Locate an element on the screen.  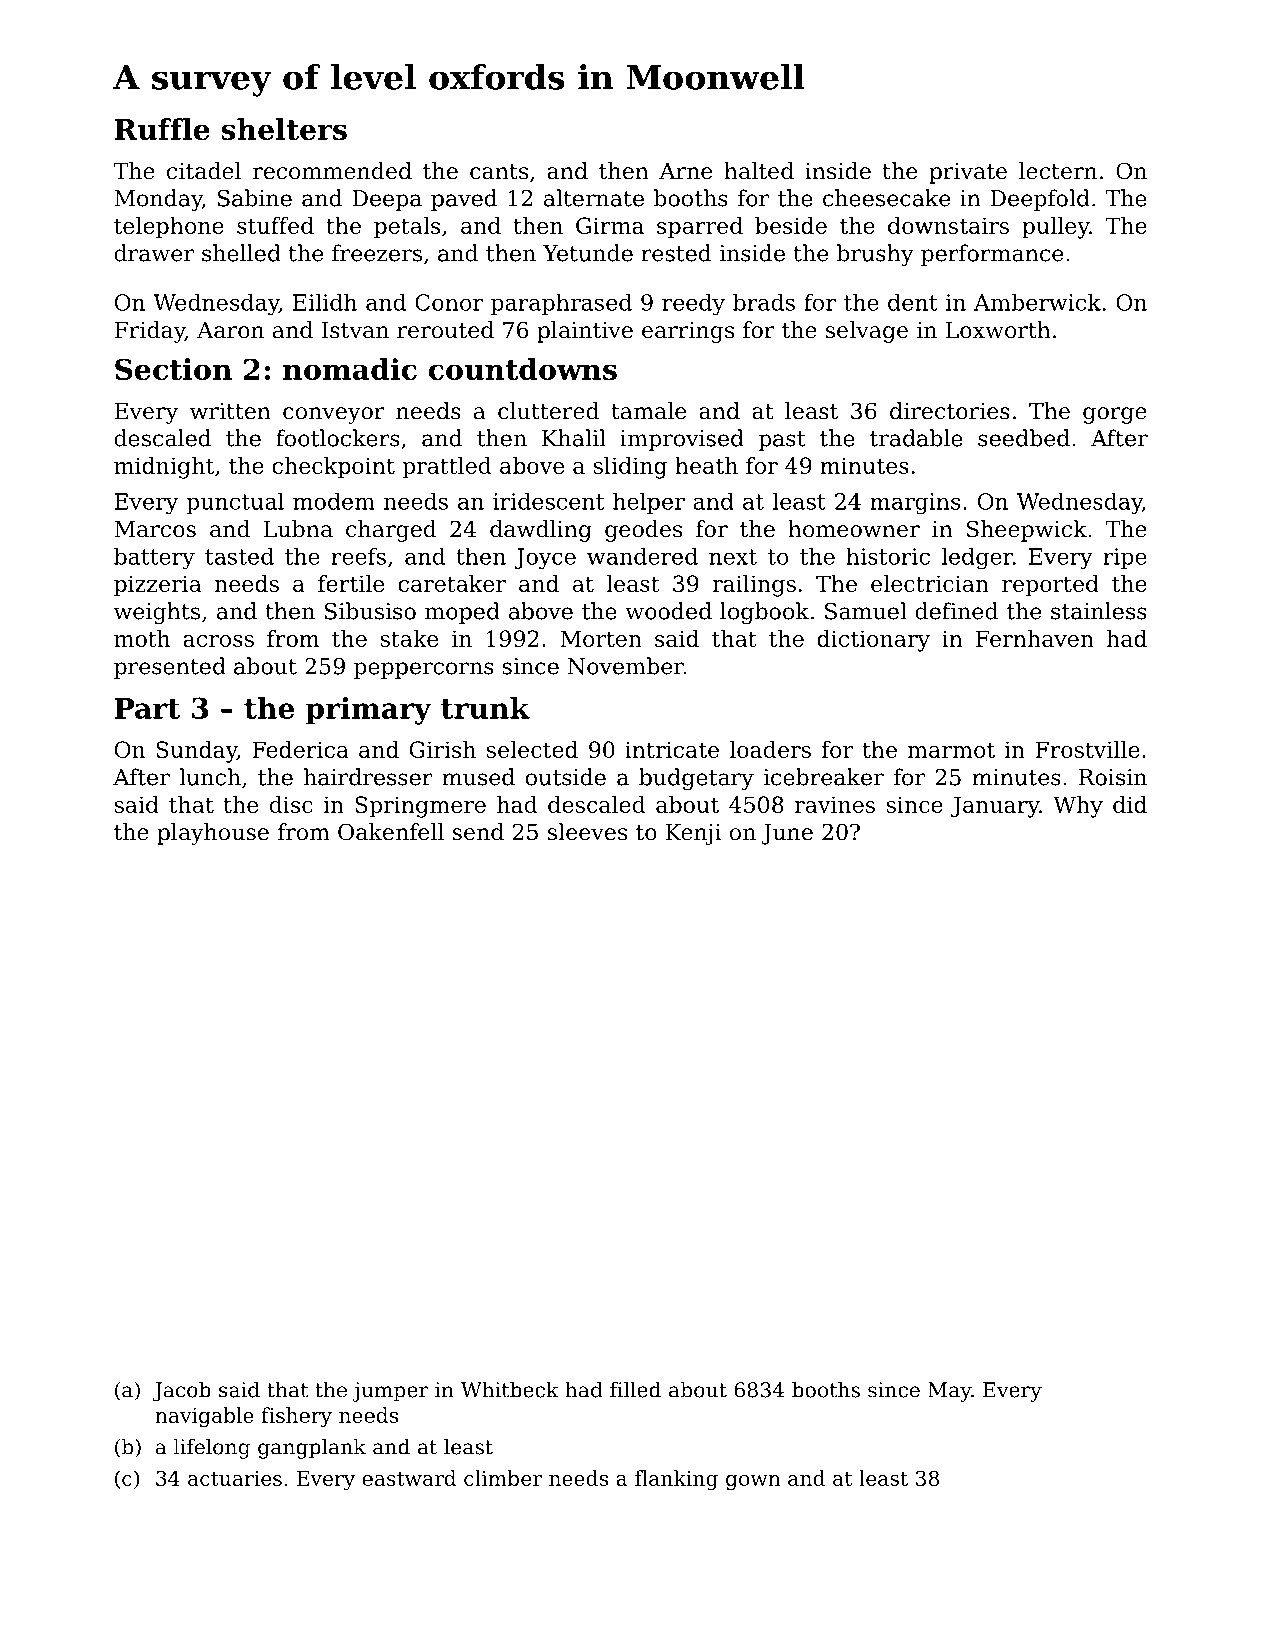
Deepa is located at coordinates (387, 200).
